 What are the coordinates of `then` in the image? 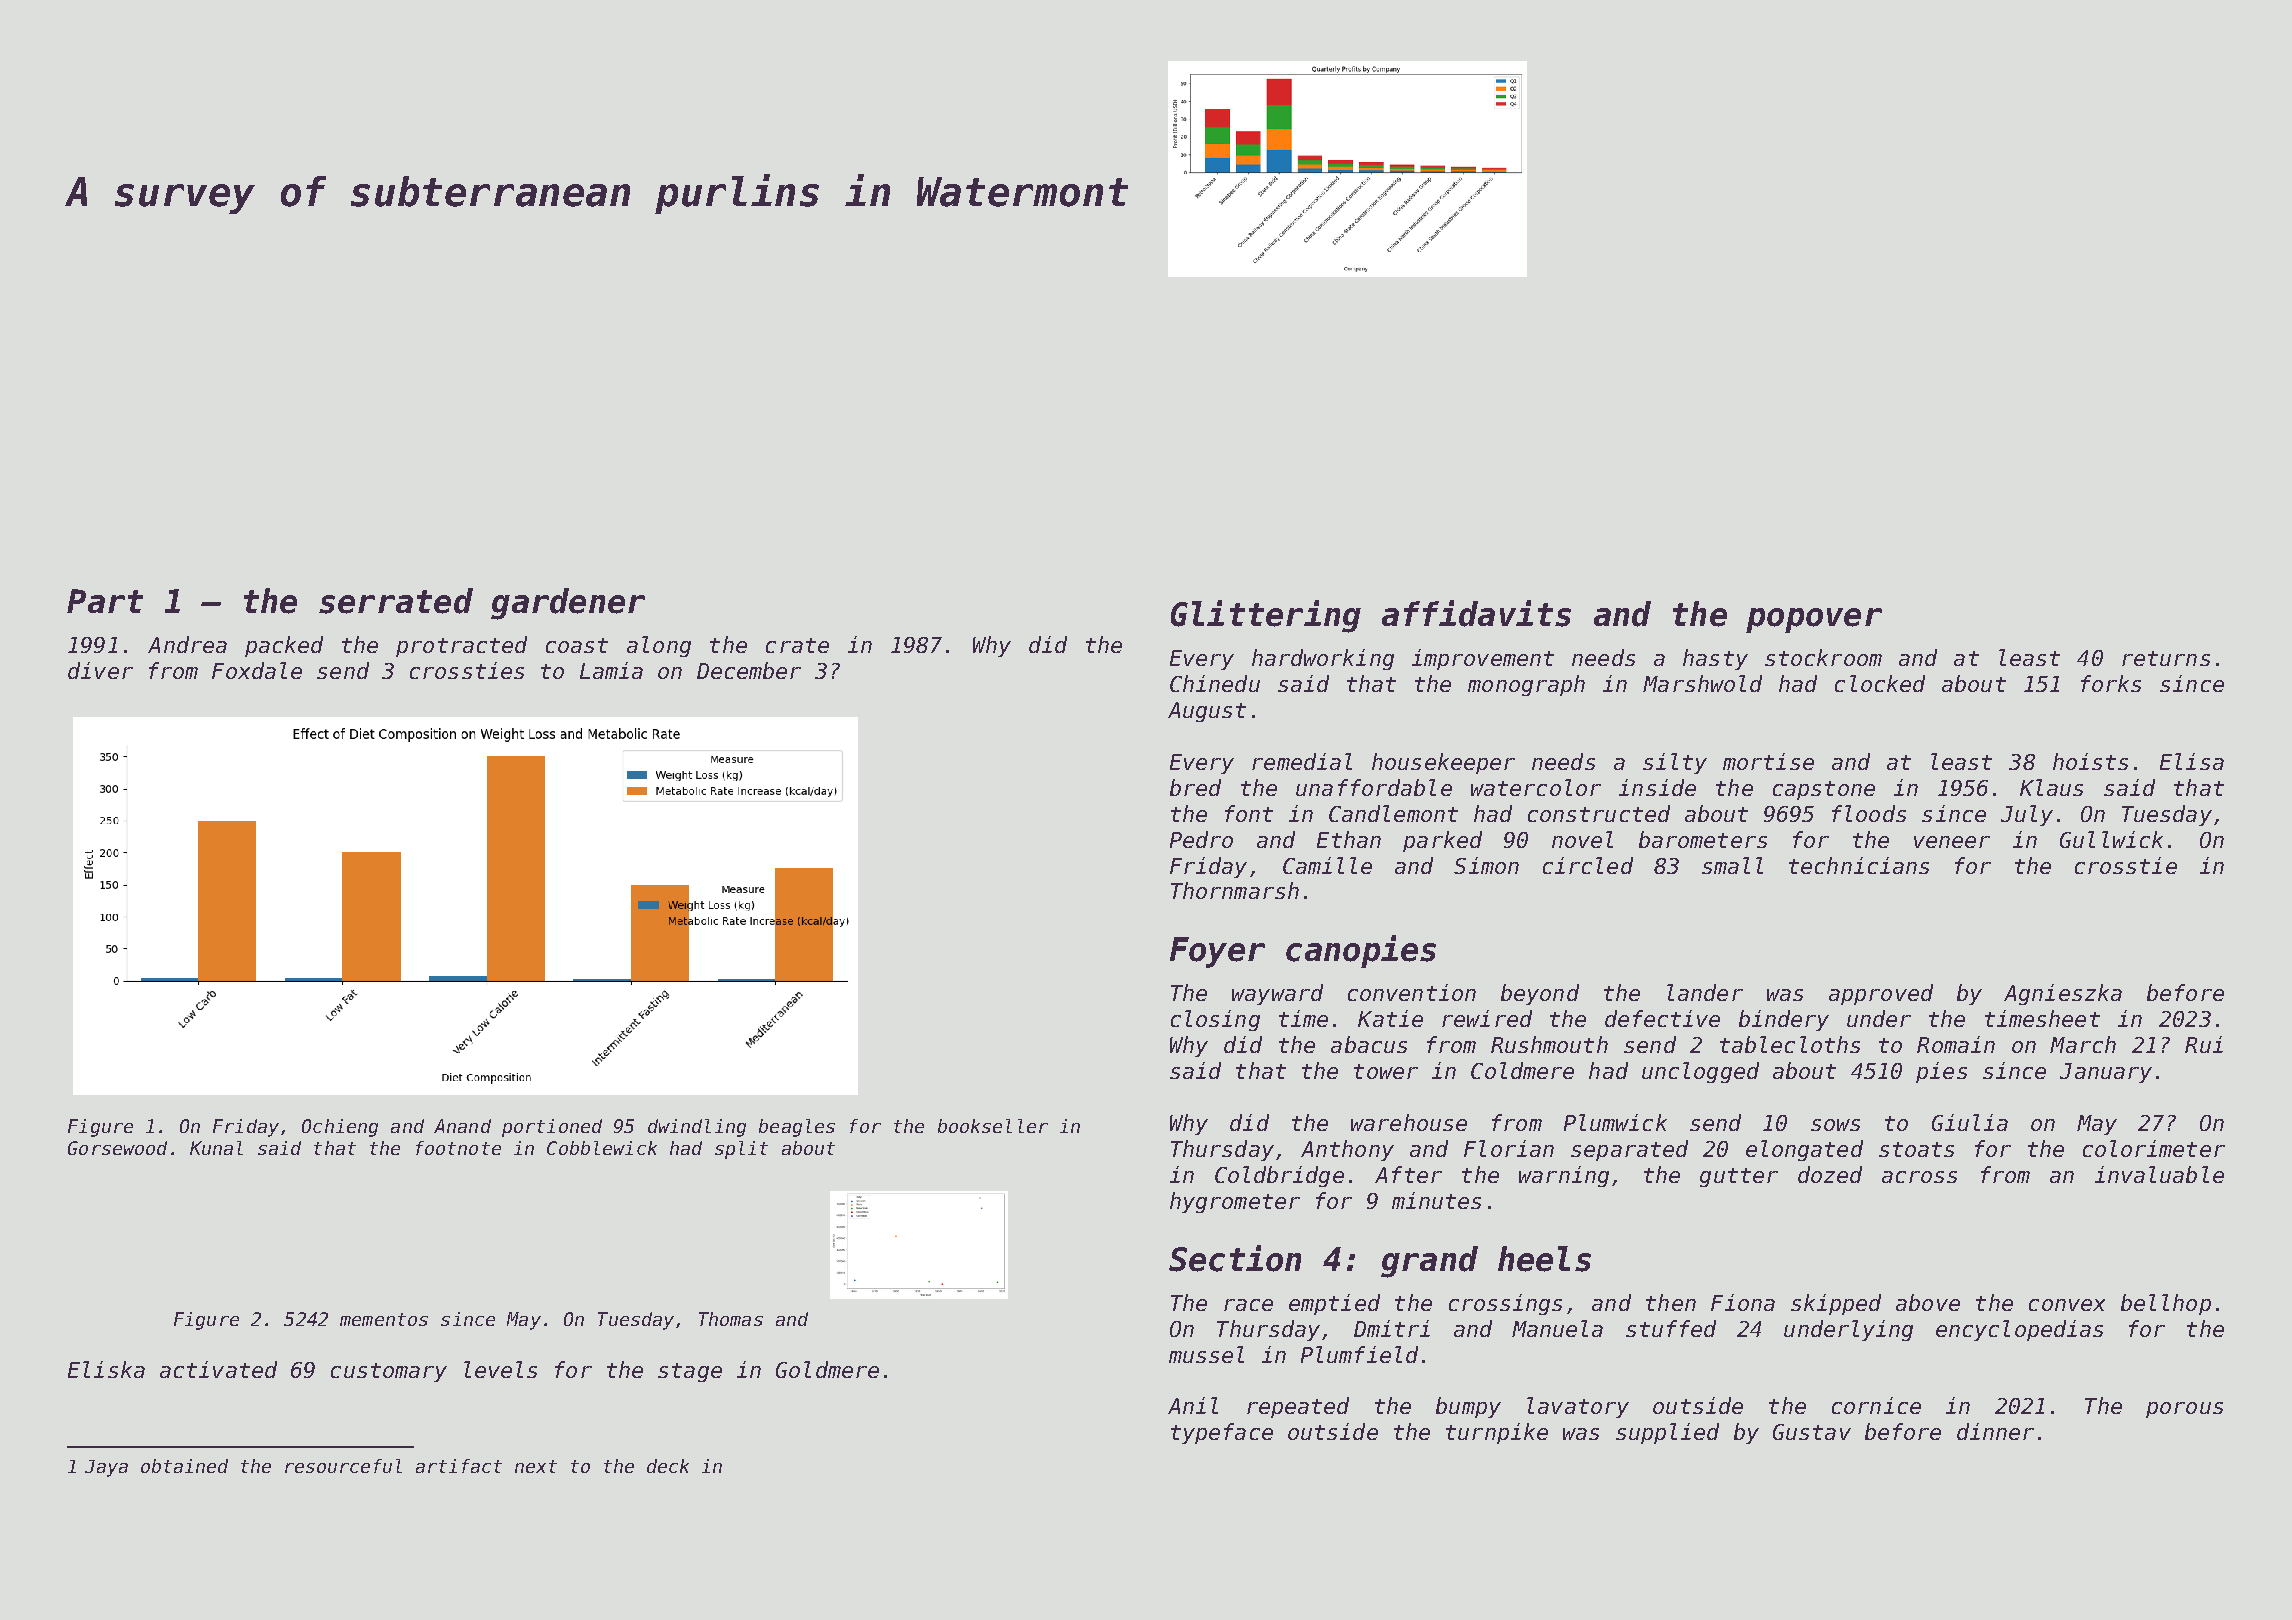 It's located at (1671, 1302).
